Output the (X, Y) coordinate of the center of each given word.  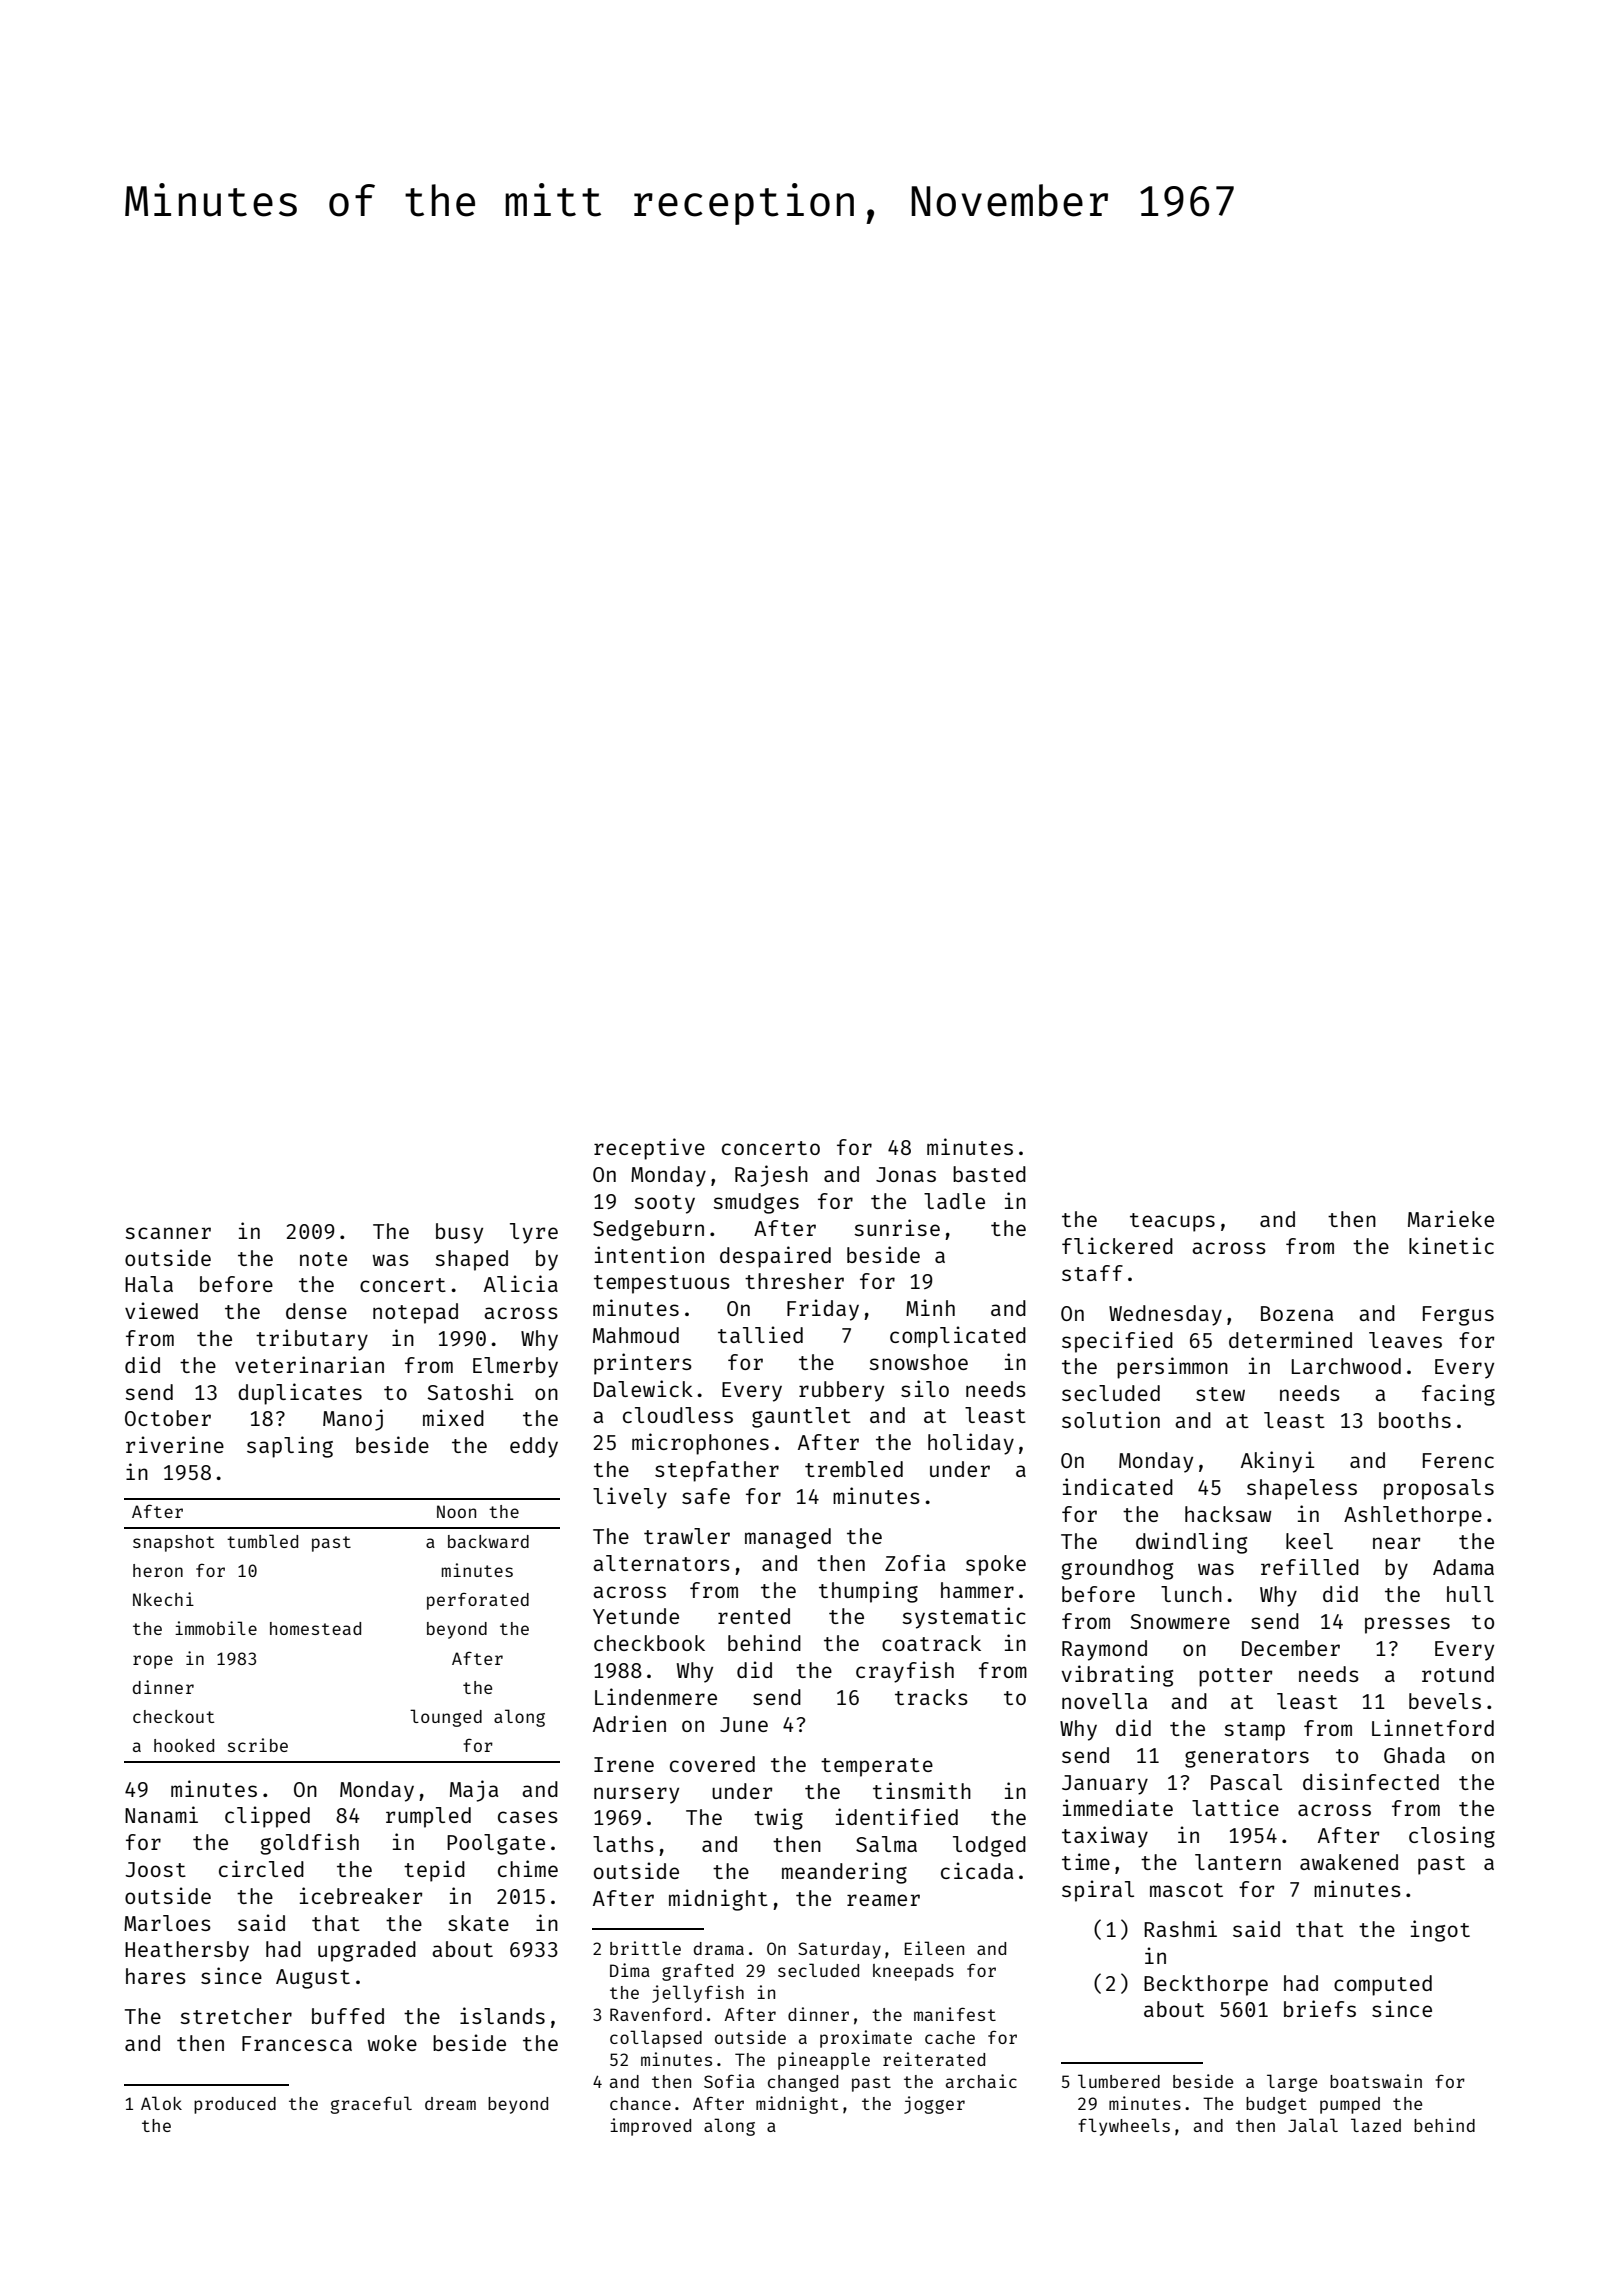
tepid (434, 1871)
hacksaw (1228, 1514)
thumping (868, 1592)
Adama (1463, 1567)
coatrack (931, 1643)
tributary (312, 1340)
